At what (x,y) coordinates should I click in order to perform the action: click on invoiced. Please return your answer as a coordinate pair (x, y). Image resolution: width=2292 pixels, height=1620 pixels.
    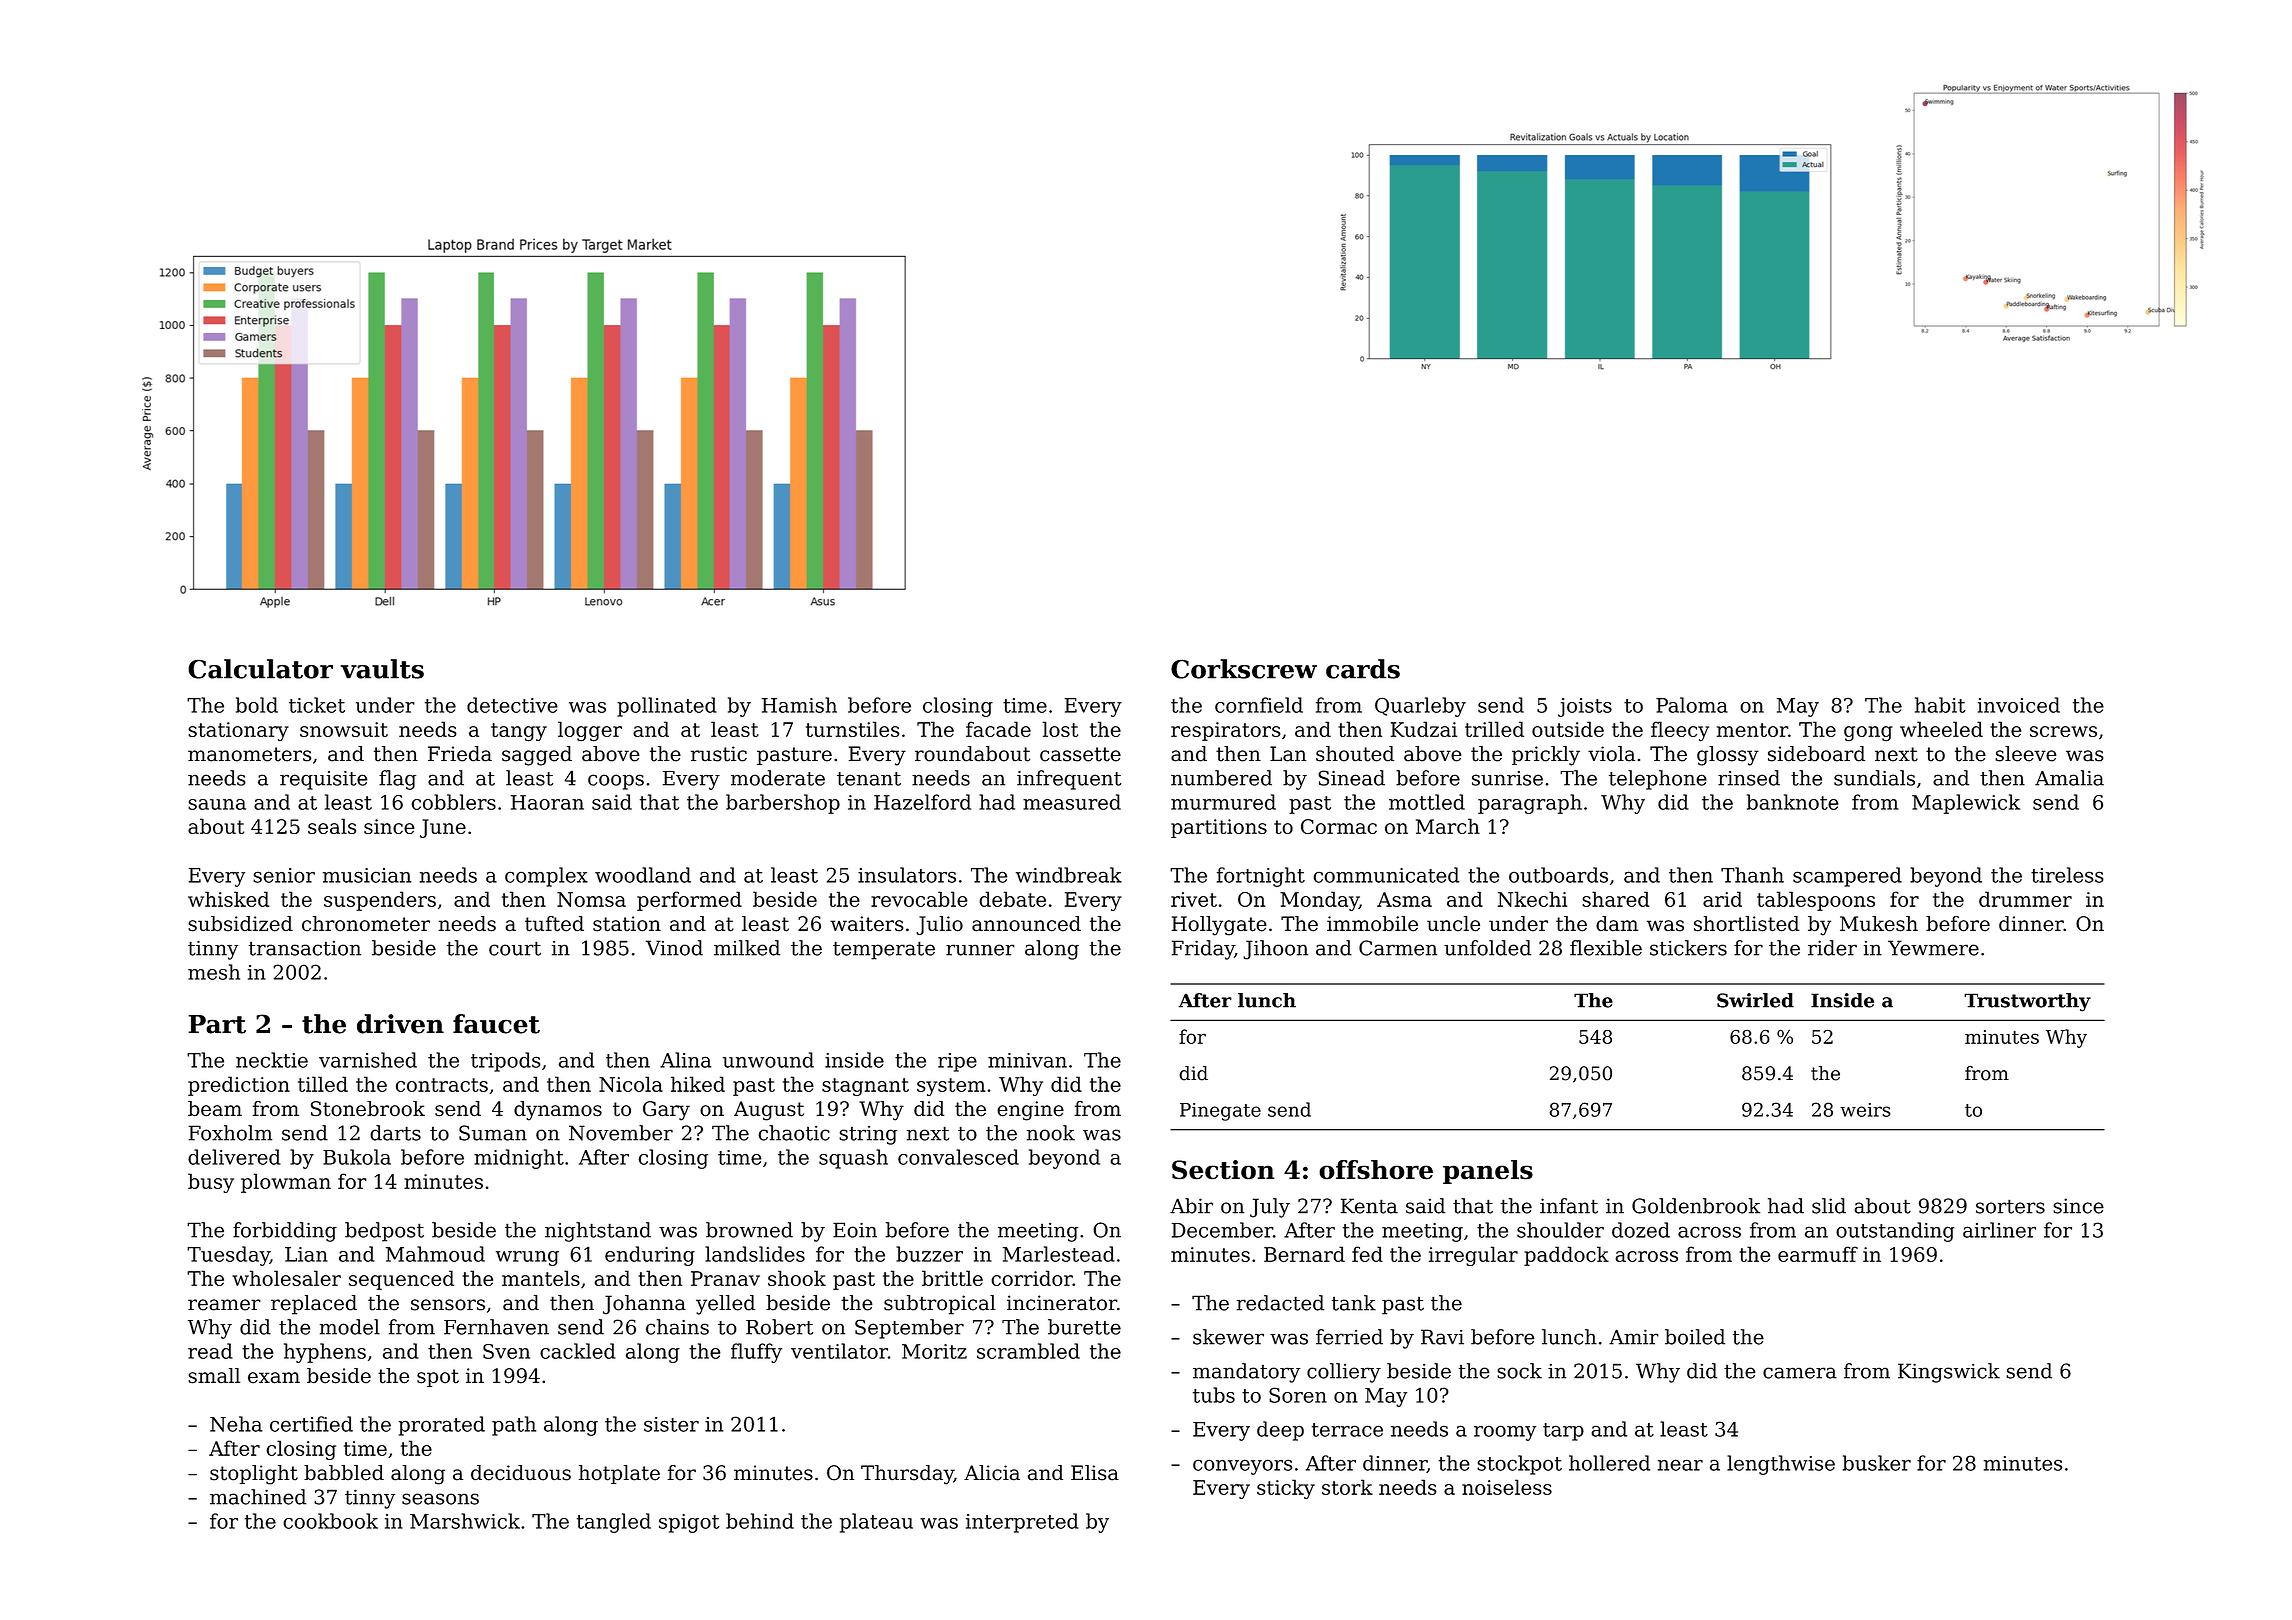
    Looking at the image, I should click on (2019, 705).
